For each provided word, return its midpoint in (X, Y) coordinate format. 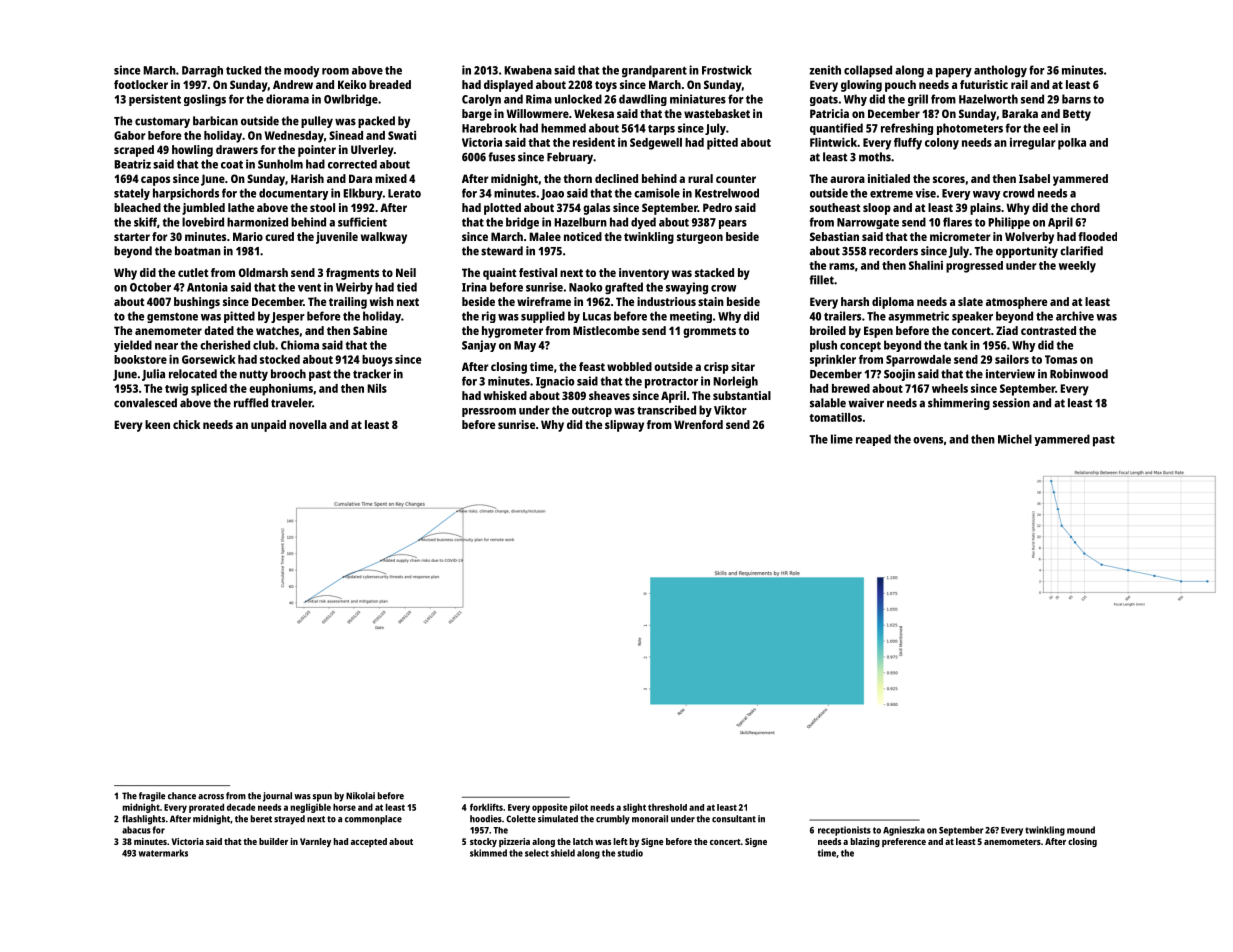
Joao (552, 194)
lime (842, 439)
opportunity (1027, 252)
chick (186, 424)
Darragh (202, 72)
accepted (369, 842)
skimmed (488, 853)
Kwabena (528, 70)
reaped (873, 440)
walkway (384, 238)
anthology (1000, 71)
